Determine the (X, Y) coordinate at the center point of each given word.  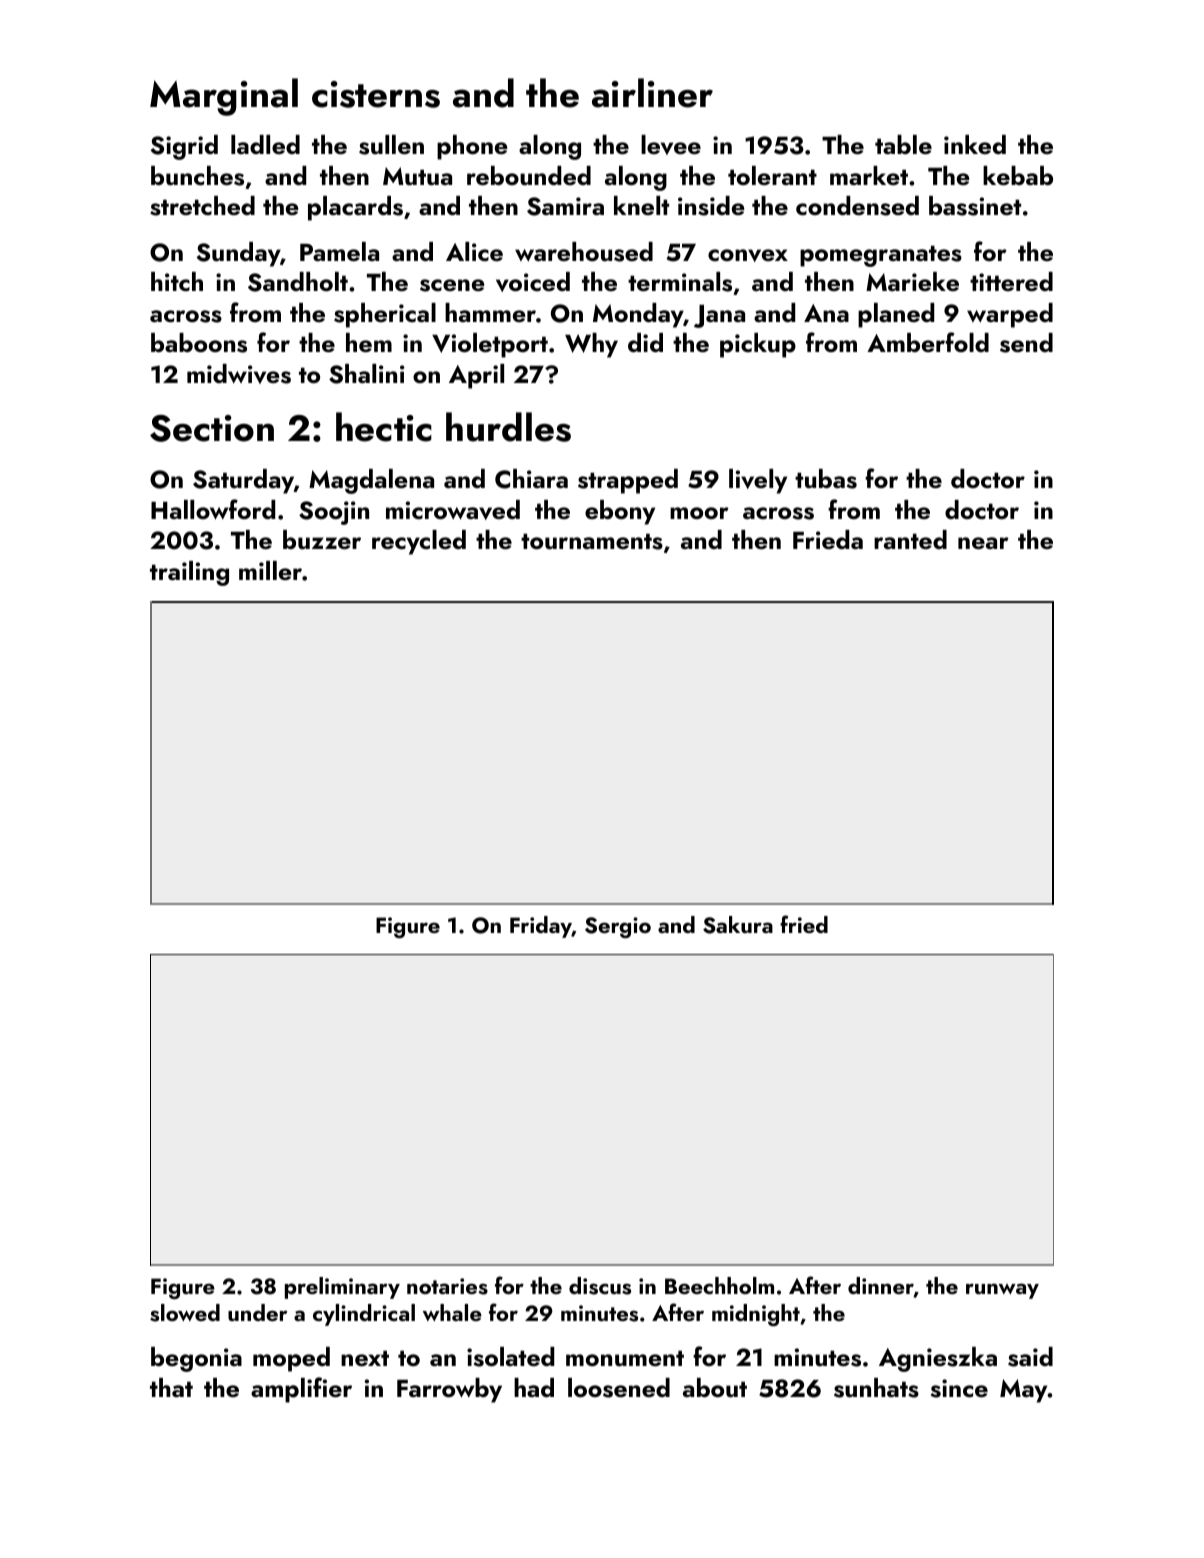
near (983, 543)
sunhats (876, 1388)
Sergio (618, 927)
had (534, 1387)
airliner (652, 93)
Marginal (224, 97)
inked (975, 144)
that (171, 1387)
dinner (881, 1287)
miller (270, 570)
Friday (541, 927)
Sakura (738, 925)
